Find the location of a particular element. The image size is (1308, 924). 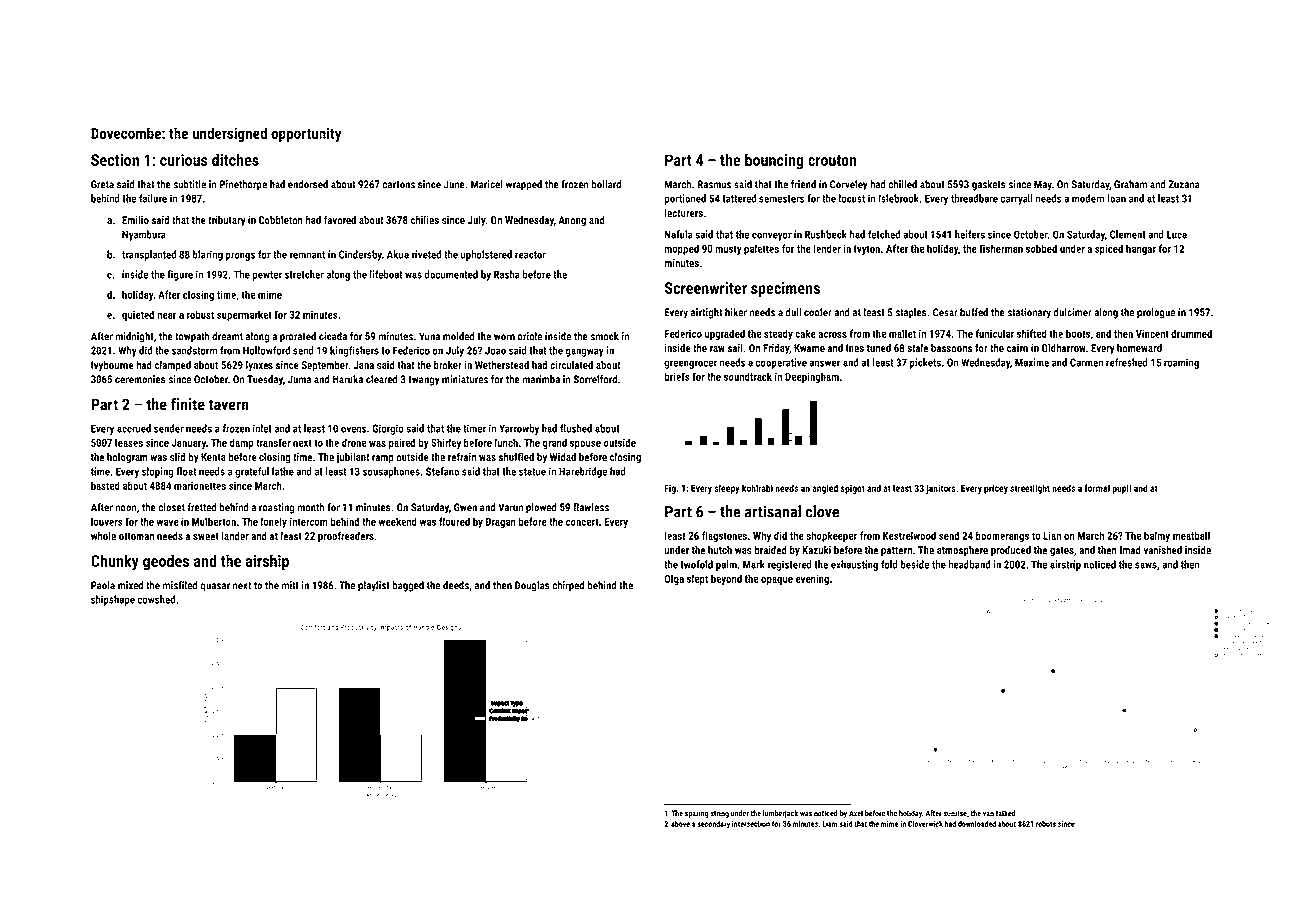

pickets is located at coordinates (925, 363).
